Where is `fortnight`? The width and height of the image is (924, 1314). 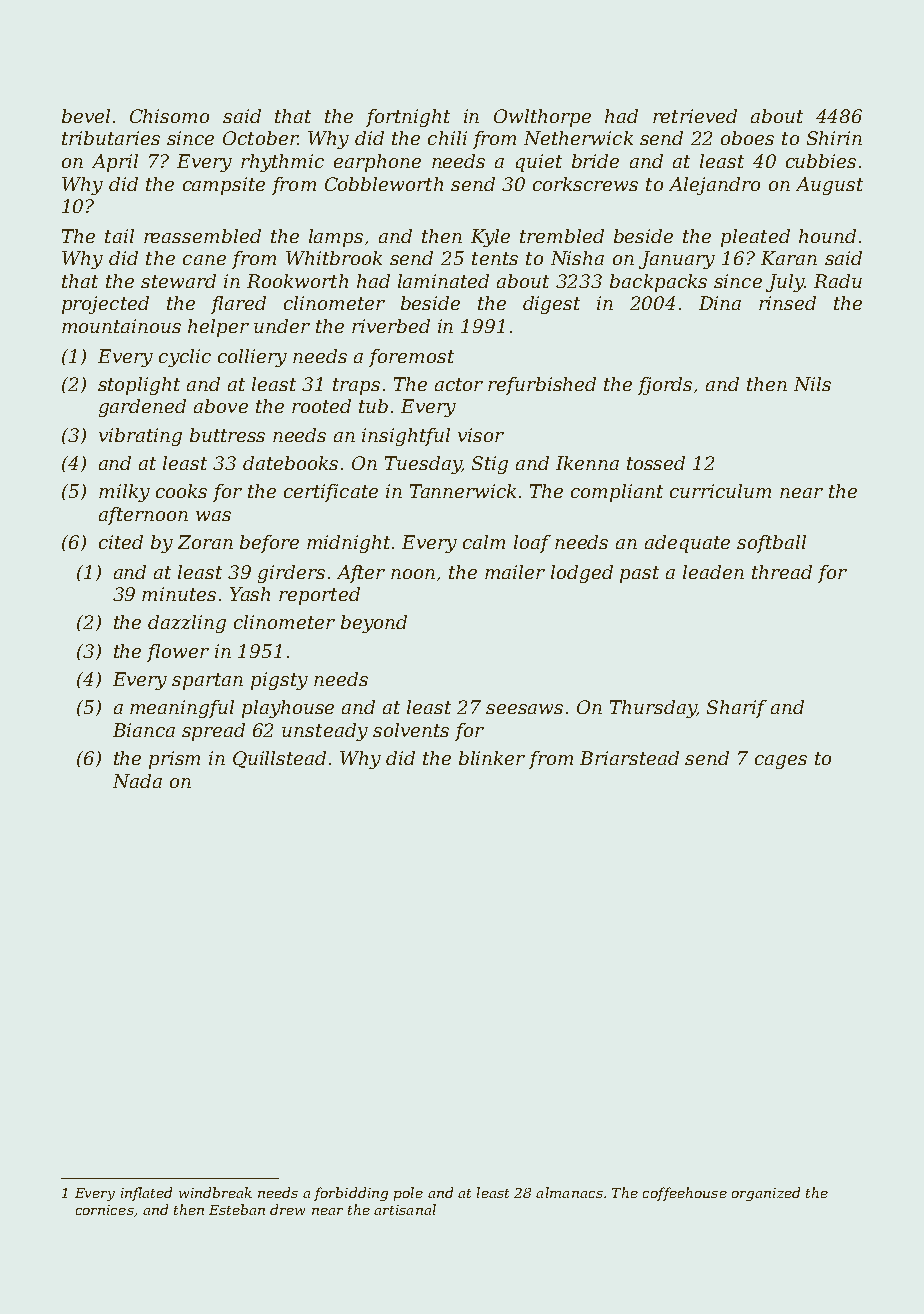 fortnight is located at coordinates (408, 118).
